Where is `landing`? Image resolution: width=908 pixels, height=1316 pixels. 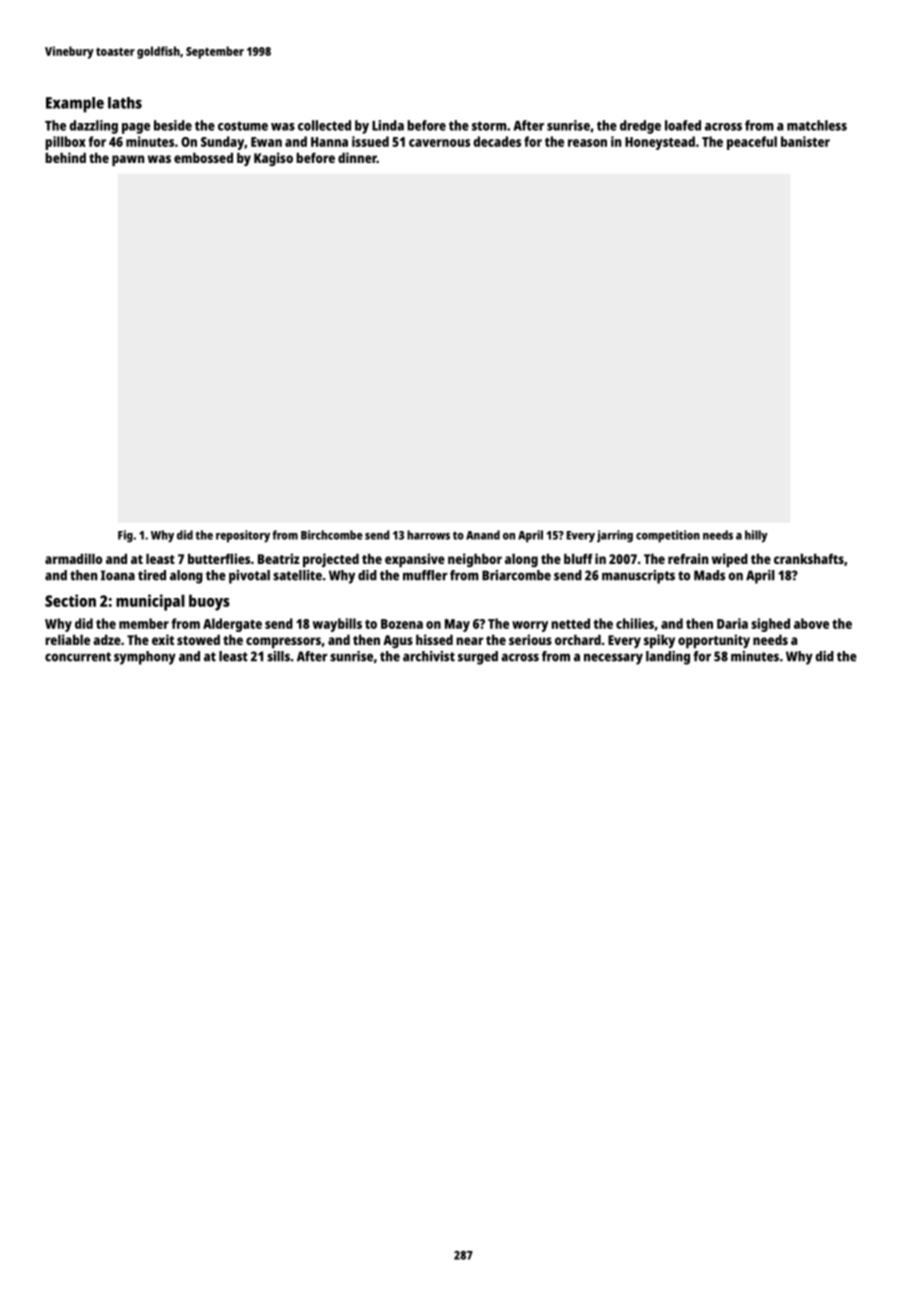
landing is located at coordinates (668, 658).
